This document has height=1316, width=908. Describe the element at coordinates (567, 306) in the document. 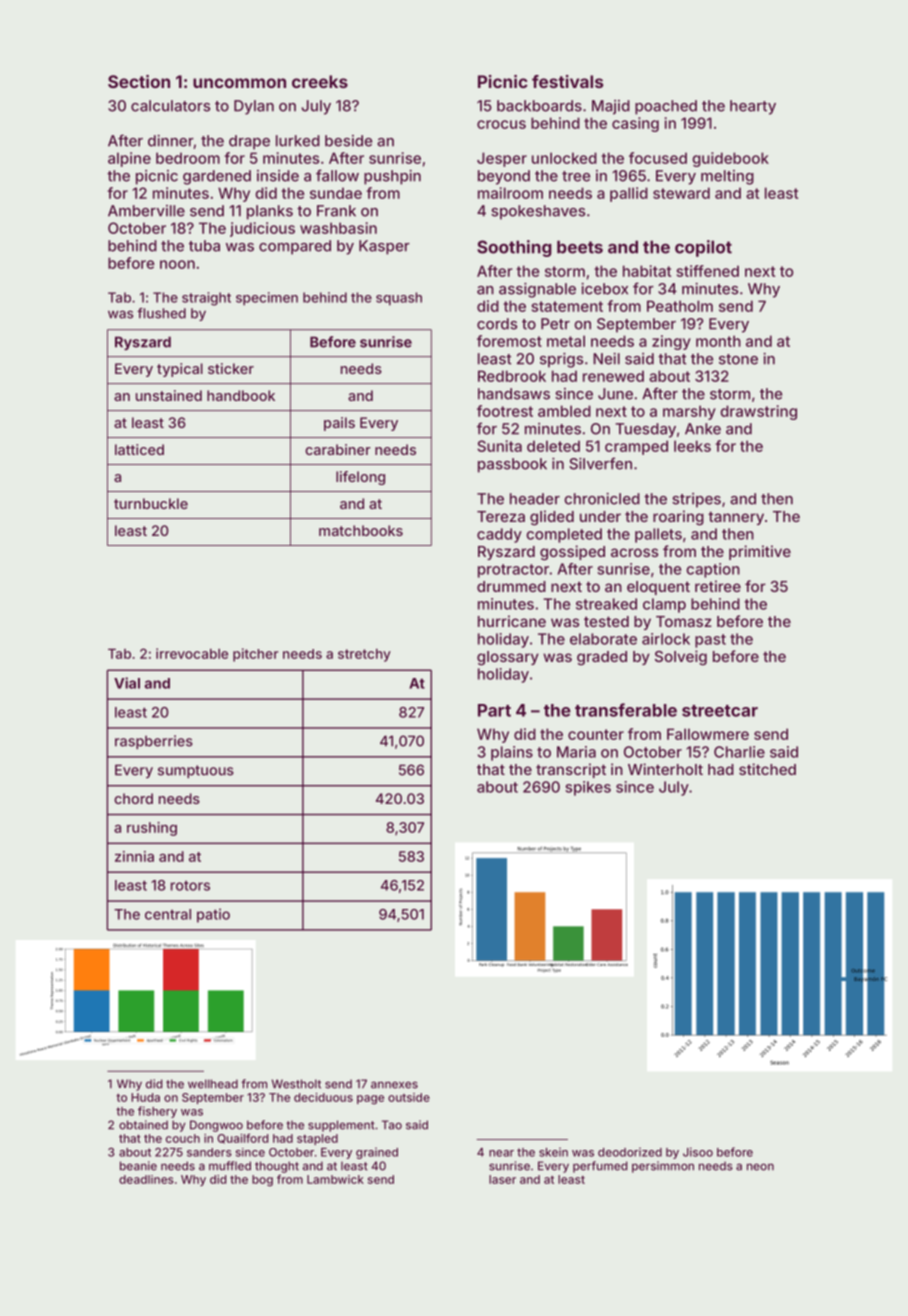

I see `statement` at that location.
